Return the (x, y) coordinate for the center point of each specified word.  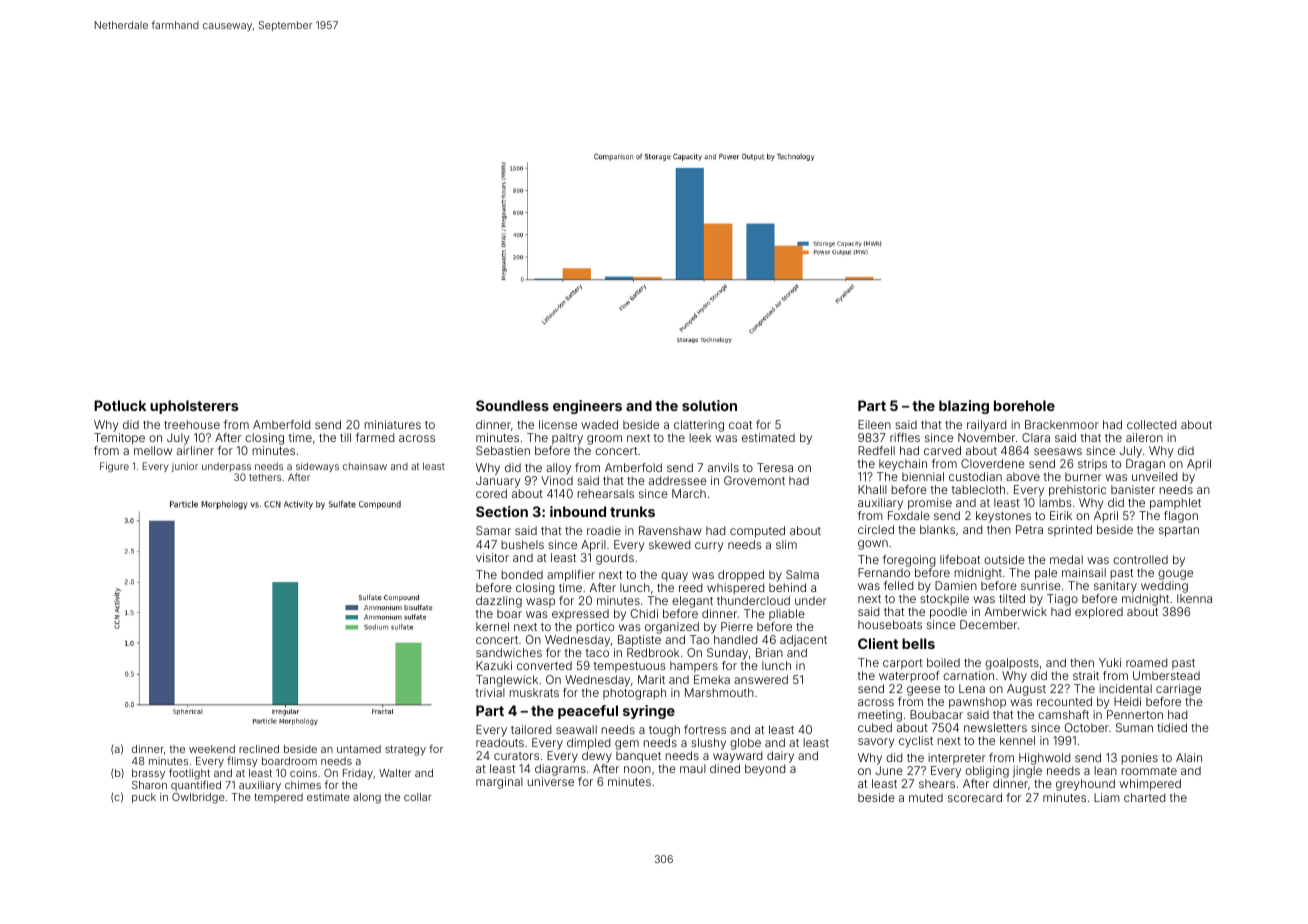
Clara (1036, 437)
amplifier (571, 576)
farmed (375, 437)
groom (604, 440)
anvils (723, 467)
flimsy (242, 761)
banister (1133, 489)
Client (878, 643)
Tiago (1062, 600)
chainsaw (365, 466)
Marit (651, 679)
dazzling (499, 602)
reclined (259, 749)
